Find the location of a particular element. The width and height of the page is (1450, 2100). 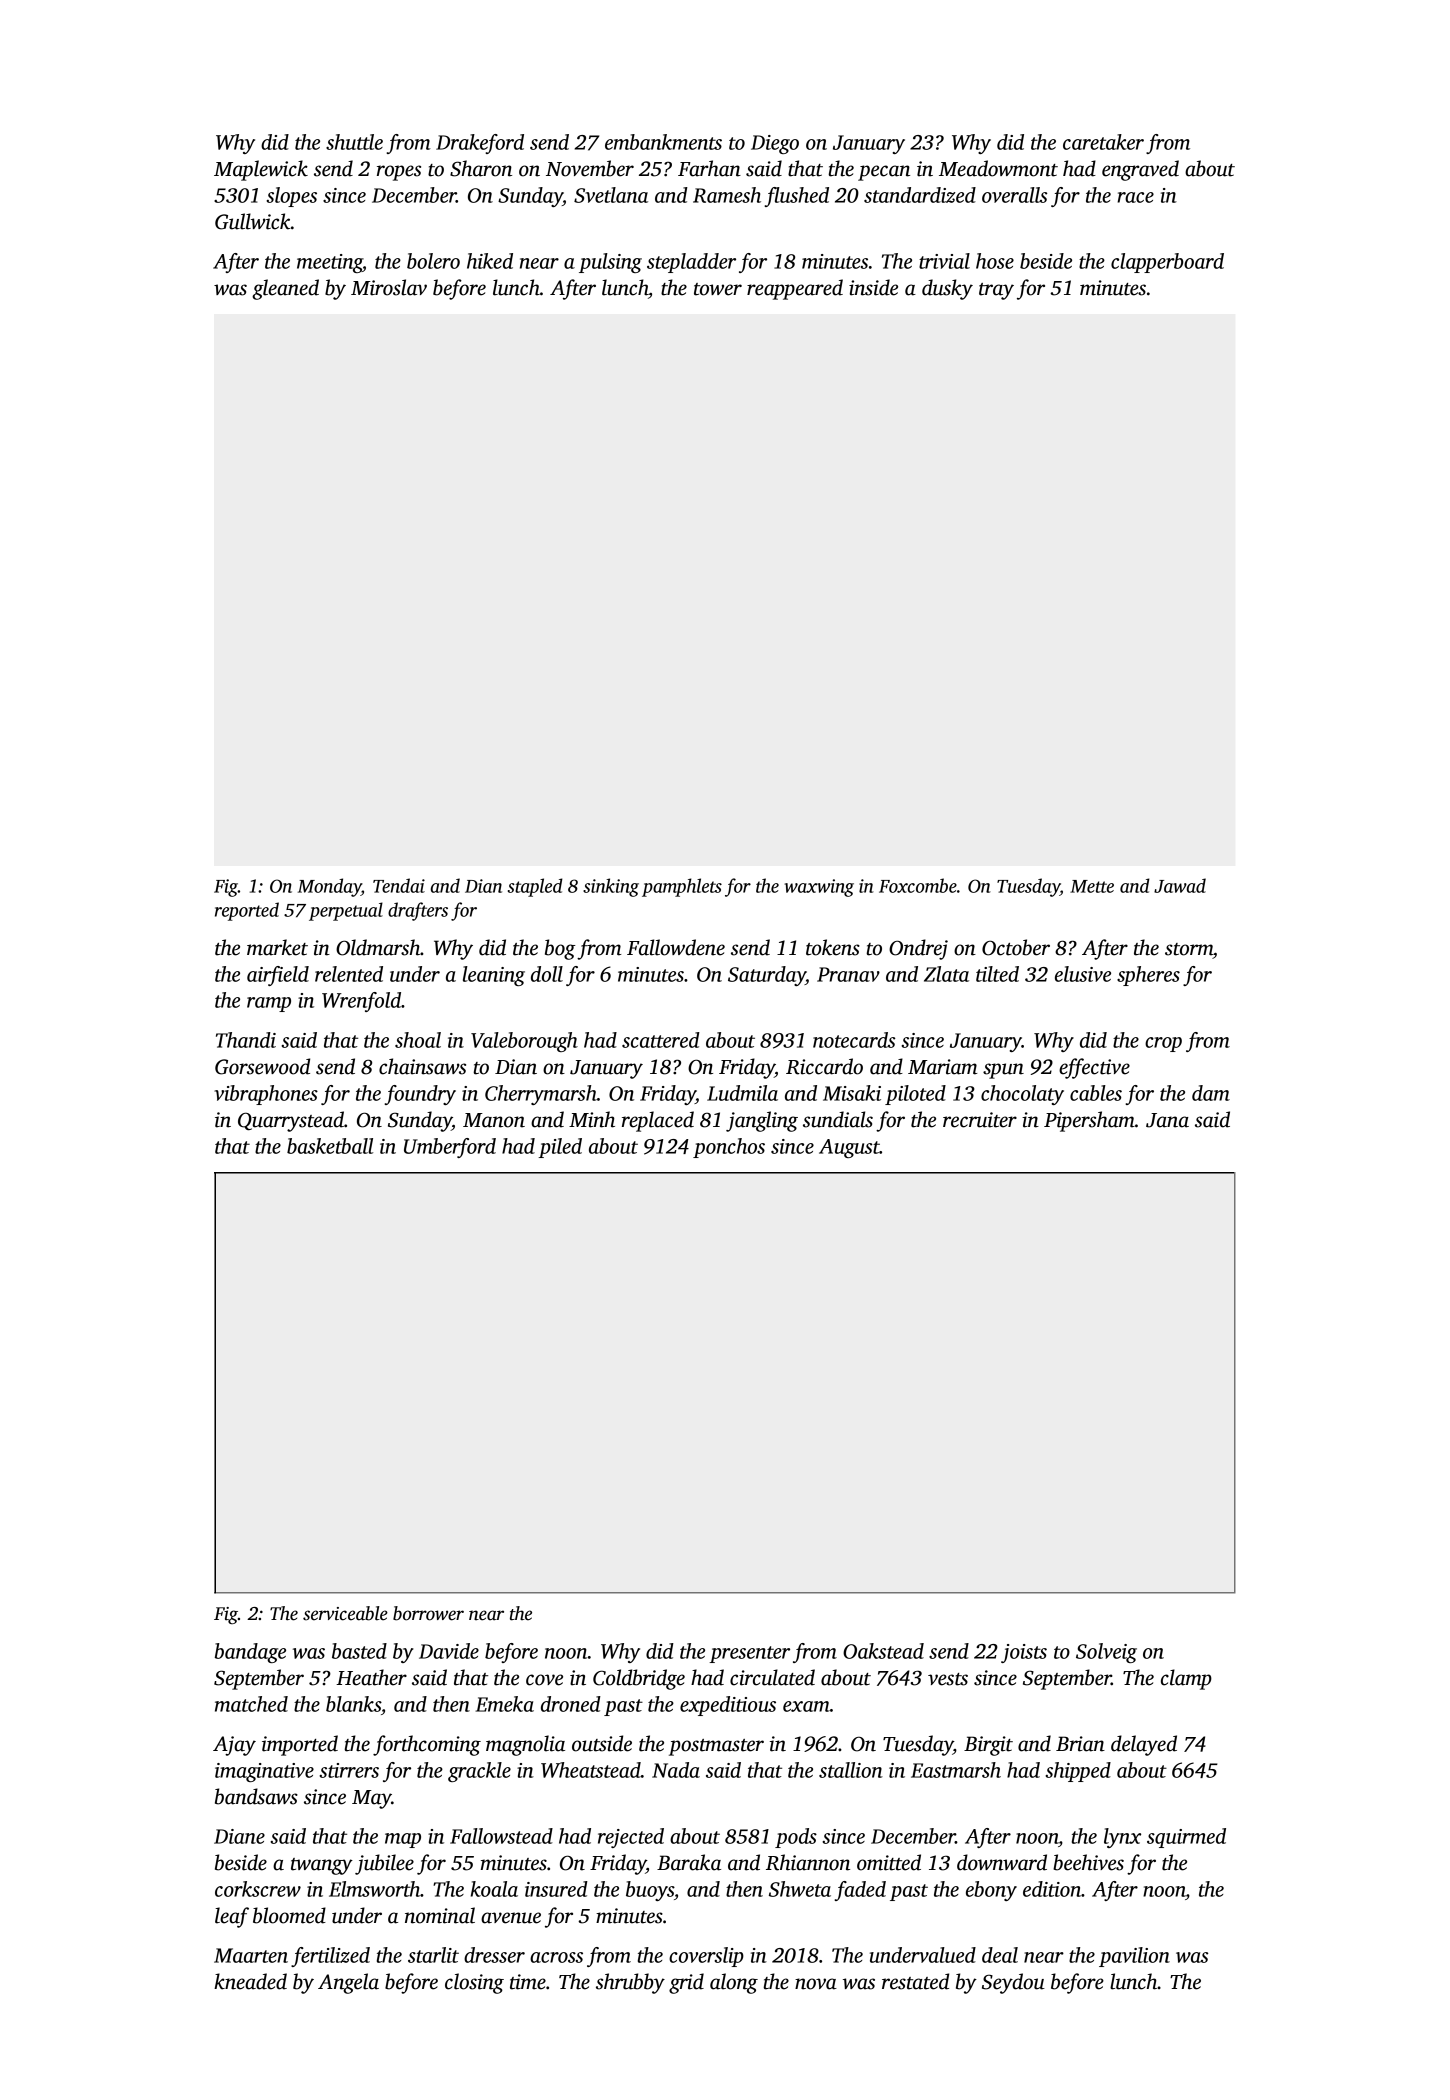

pulsing is located at coordinates (610, 263).
